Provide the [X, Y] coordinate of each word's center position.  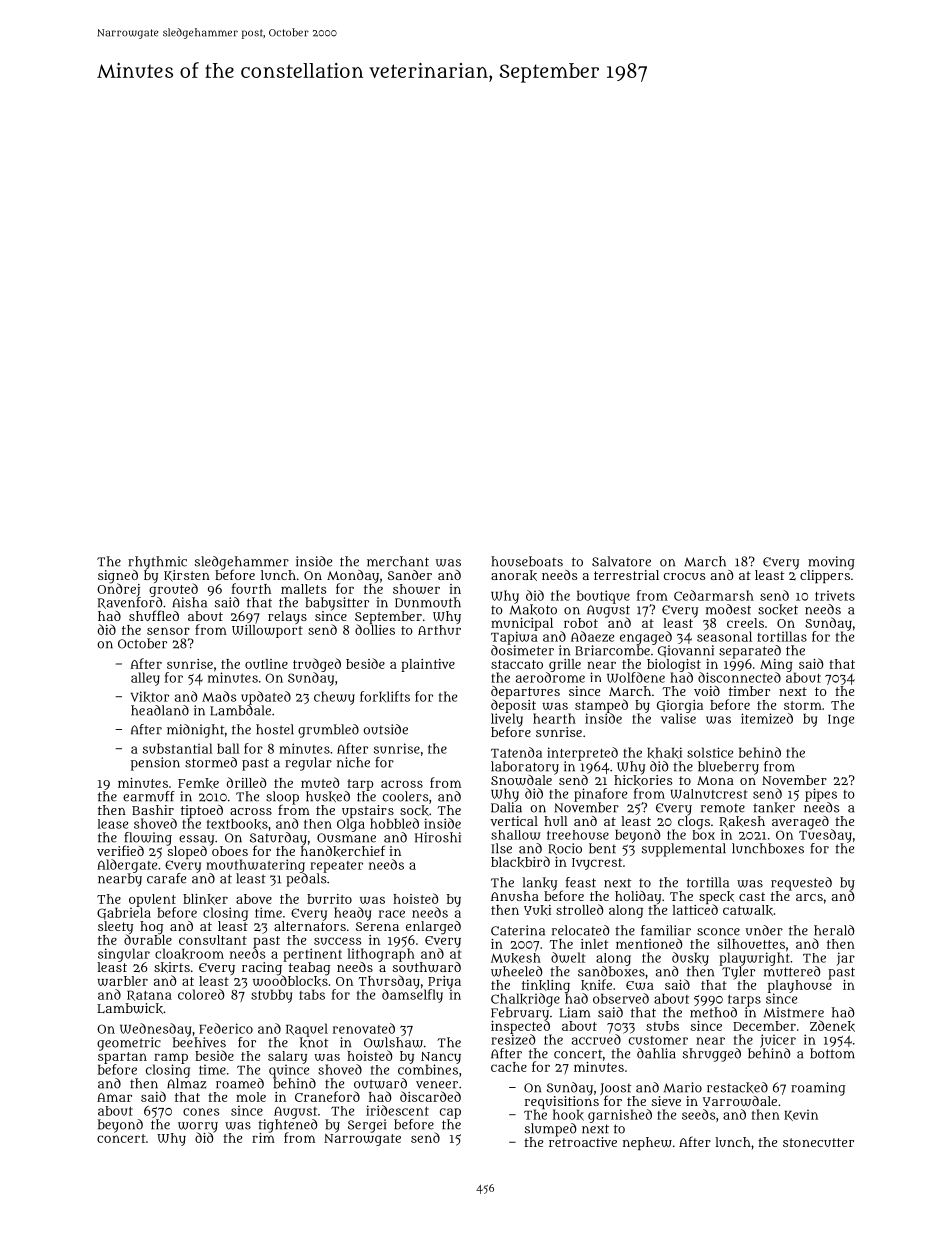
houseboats [527, 561]
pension [155, 764]
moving [831, 563]
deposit [513, 706]
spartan [122, 1058]
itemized [767, 718]
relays [287, 617]
